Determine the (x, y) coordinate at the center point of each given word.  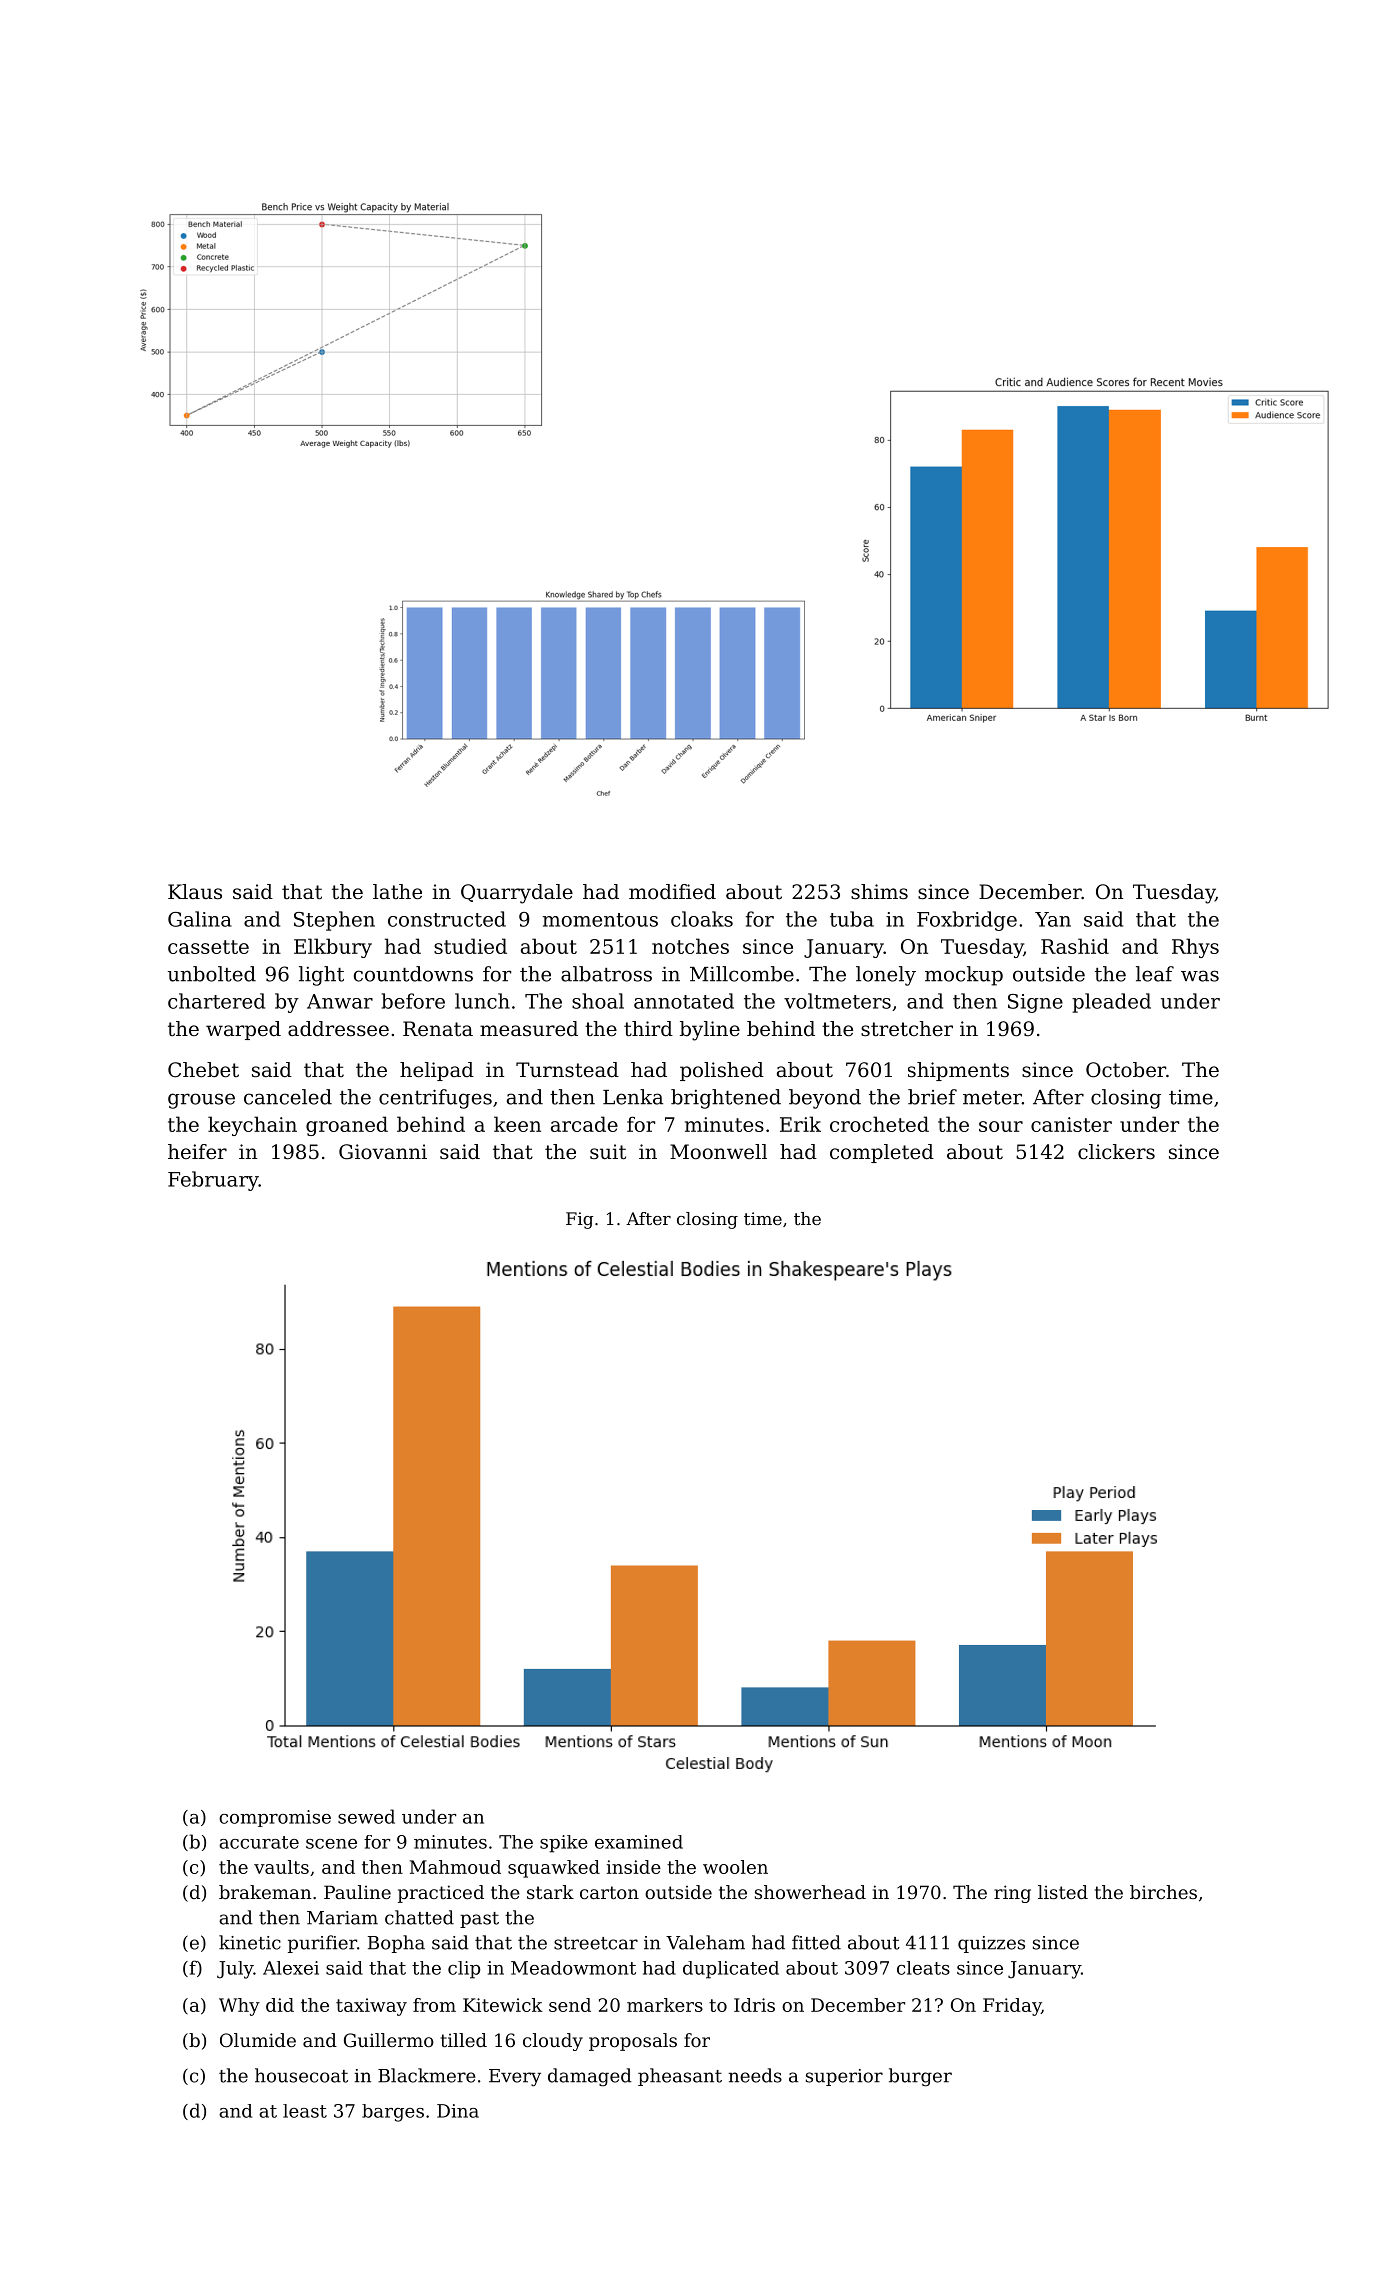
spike (564, 1844)
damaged (590, 2077)
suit (608, 1151)
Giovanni (383, 1152)
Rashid (1075, 946)
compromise (275, 1818)
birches (1163, 1892)
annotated (684, 1001)
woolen (735, 1867)
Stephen (334, 921)
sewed (366, 1816)
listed (1063, 1892)
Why (239, 2007)
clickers (1116, 1152)
